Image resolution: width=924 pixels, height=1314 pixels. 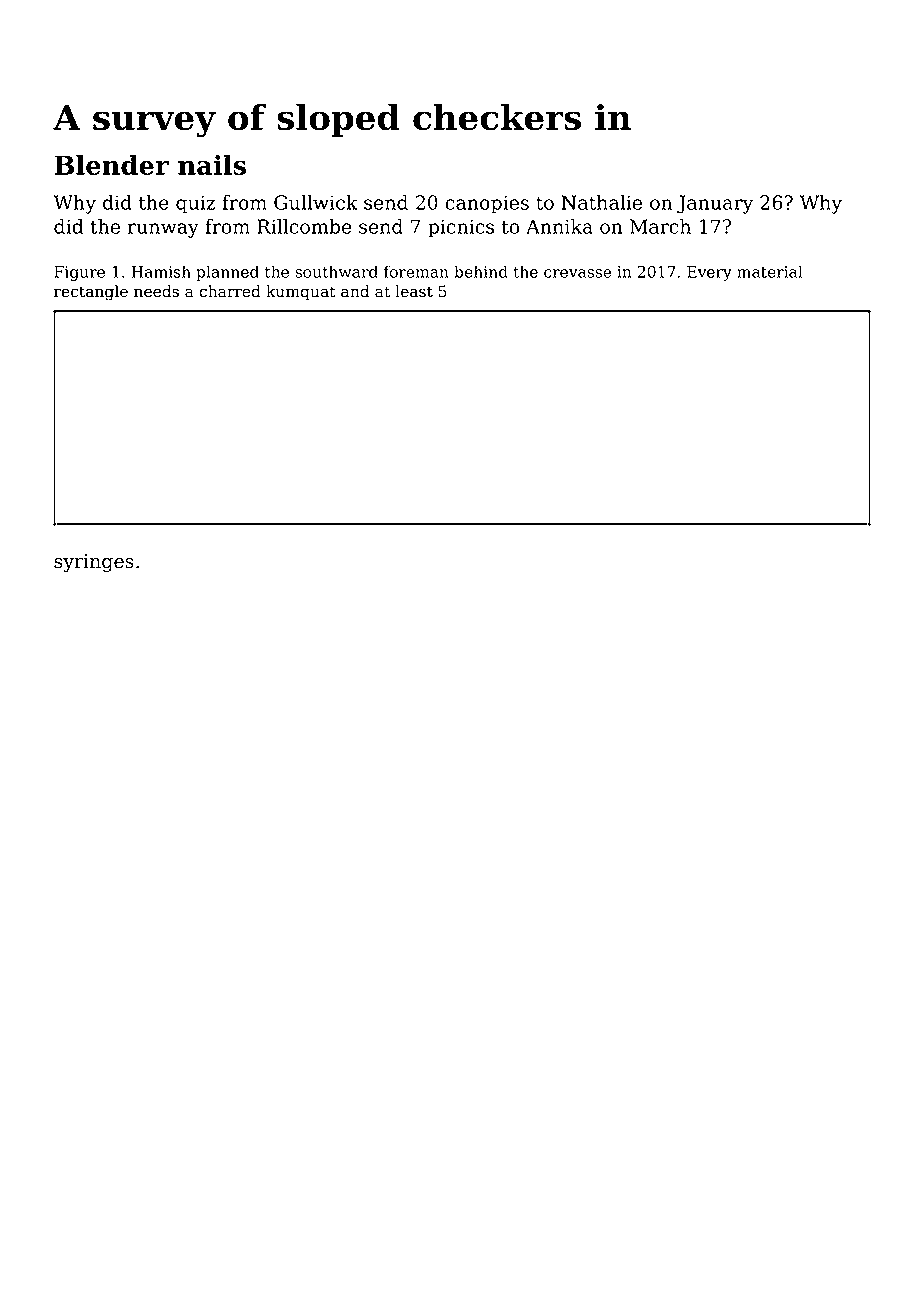 I want to click on least, so click(x=414, y=291).
